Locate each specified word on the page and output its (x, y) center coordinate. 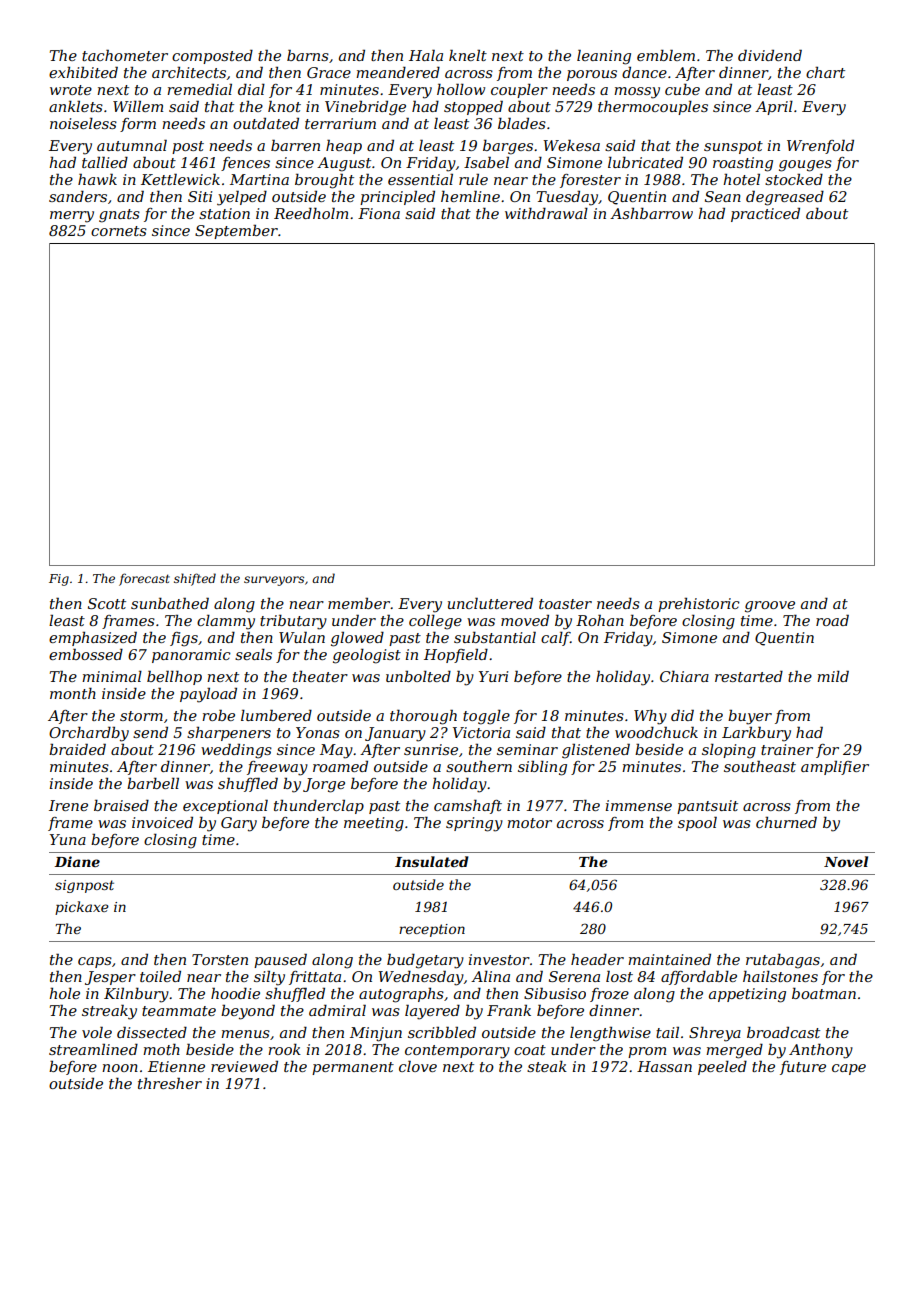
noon (120, 1068)
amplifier (835, 767)
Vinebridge (365, 108)
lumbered (276, 715)
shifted (195, 579)
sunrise (431, 749)
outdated (266, 123)
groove (770, 607)
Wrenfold (820, 146)
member (359, 603)
